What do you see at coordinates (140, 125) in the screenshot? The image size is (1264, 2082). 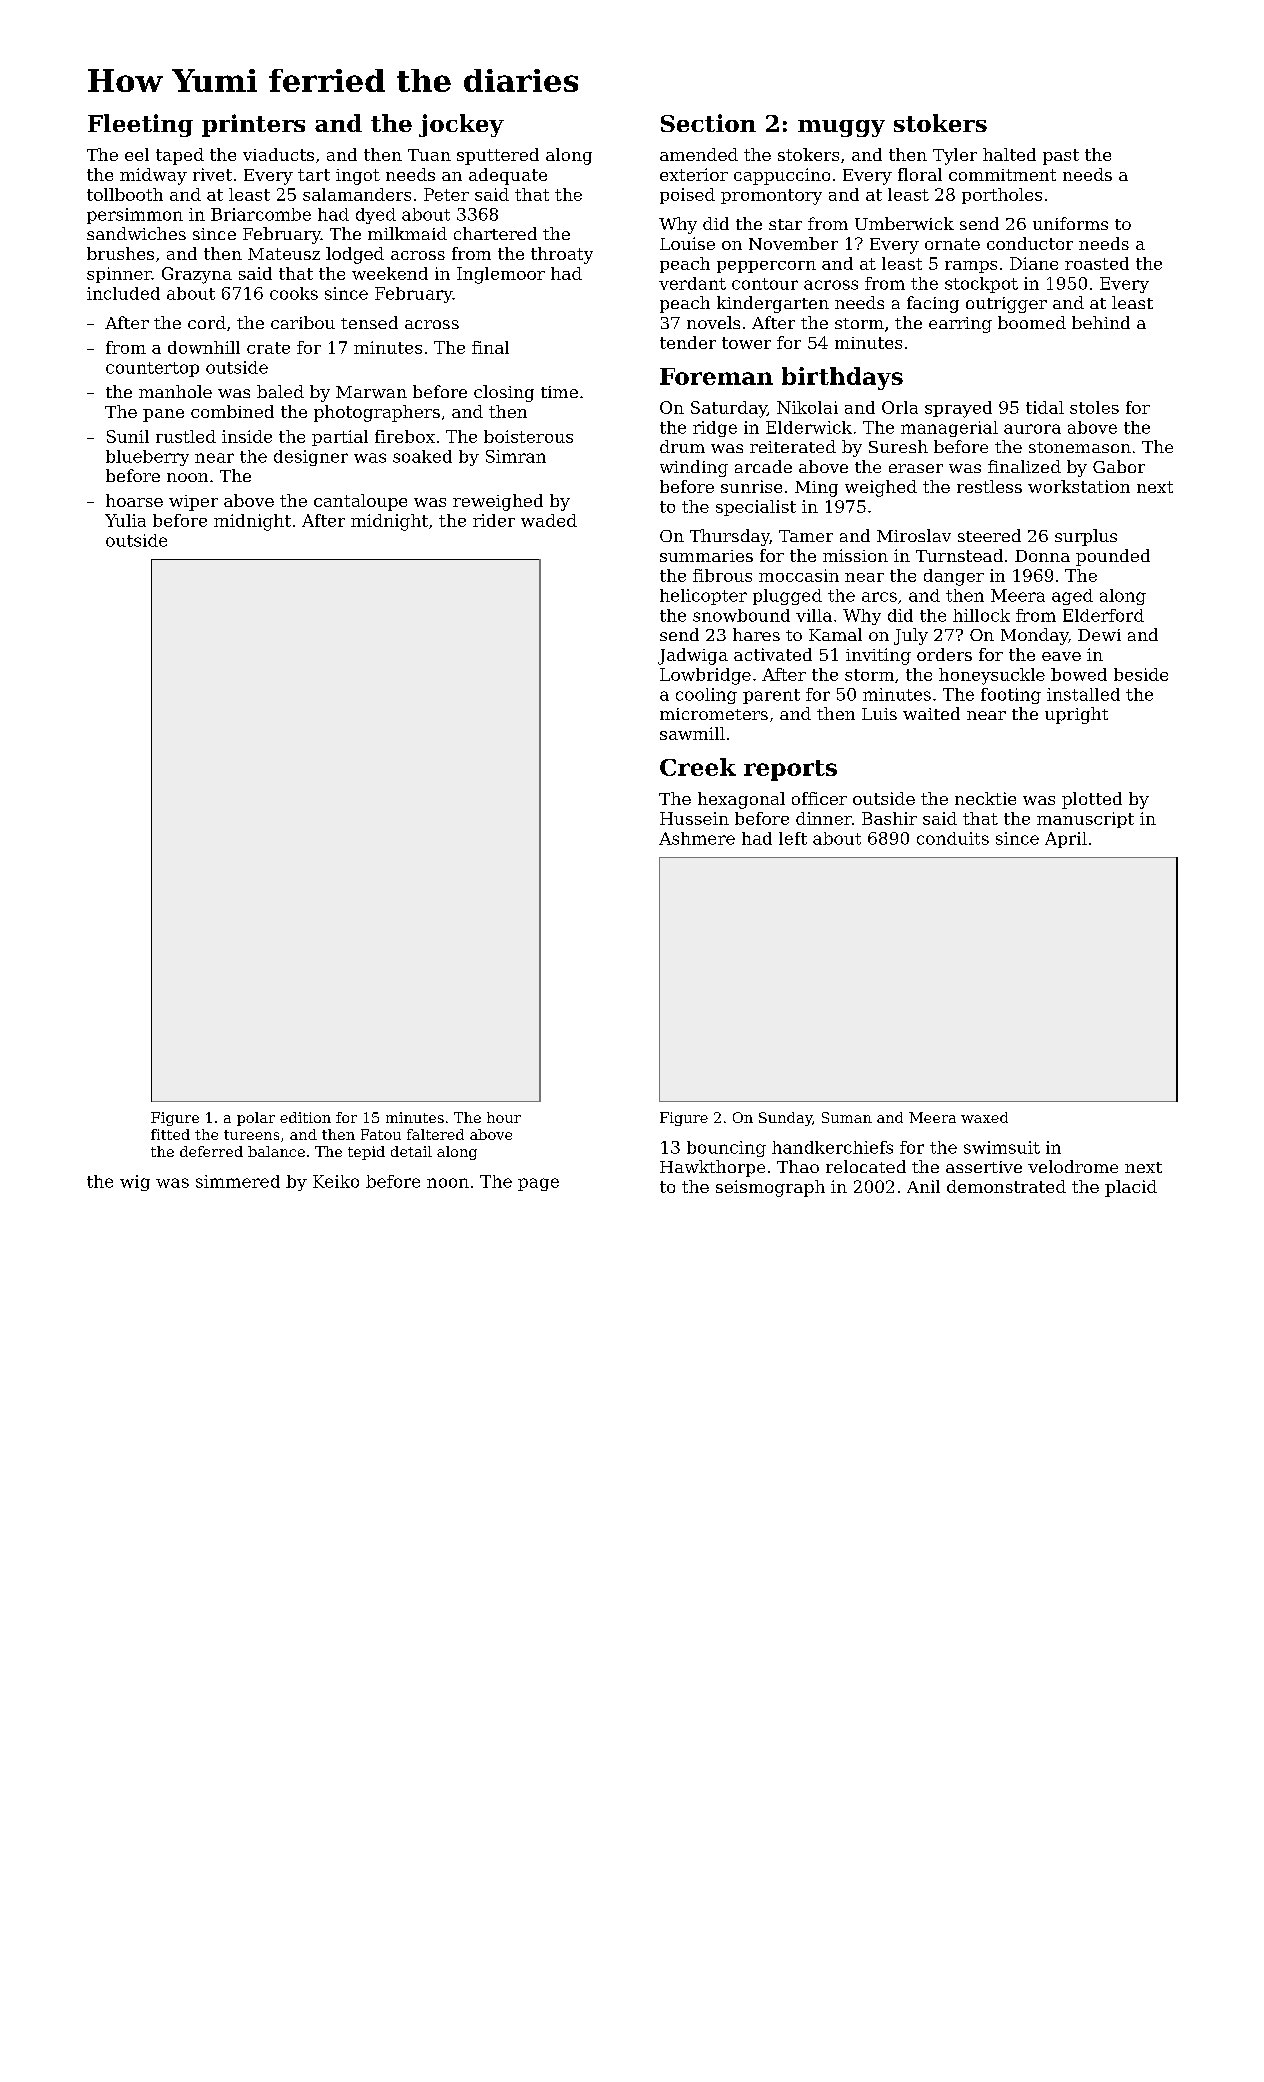 I see `Fleeting` at bounding box center [140, 125].
